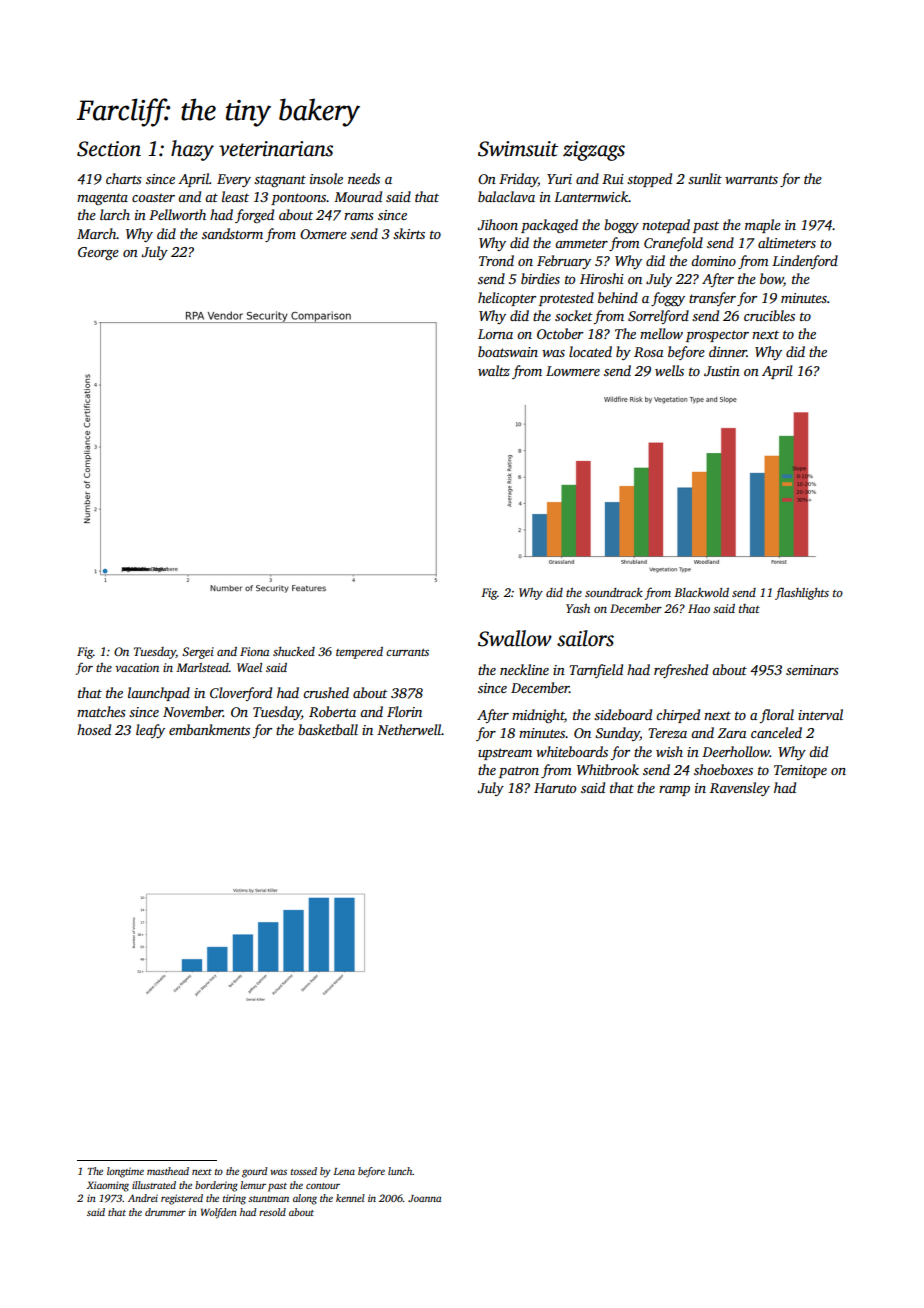  I want to click on Oxmere, so click(323, 234).
